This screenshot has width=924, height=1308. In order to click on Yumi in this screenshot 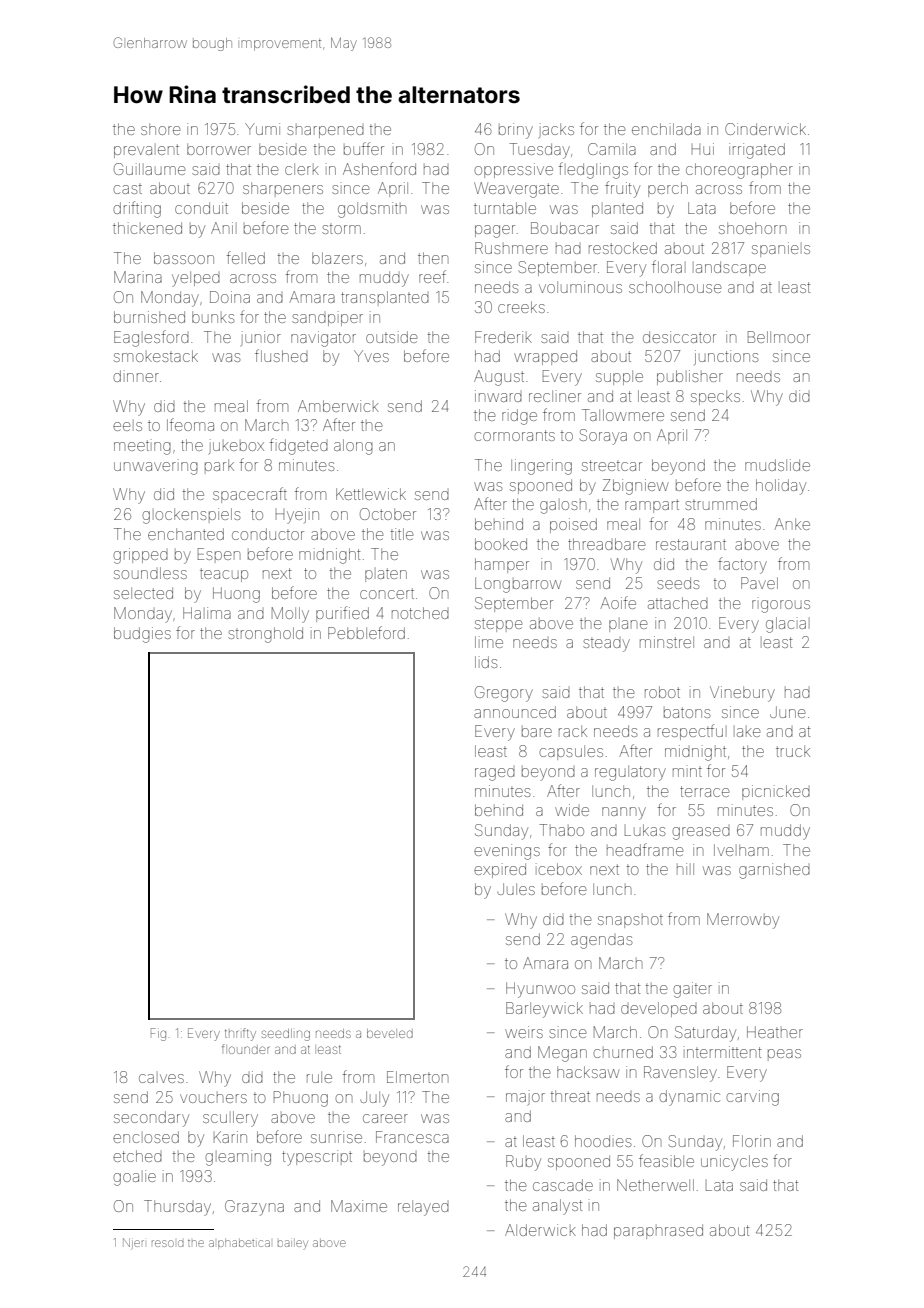, I will do `click(262, 129)`.
